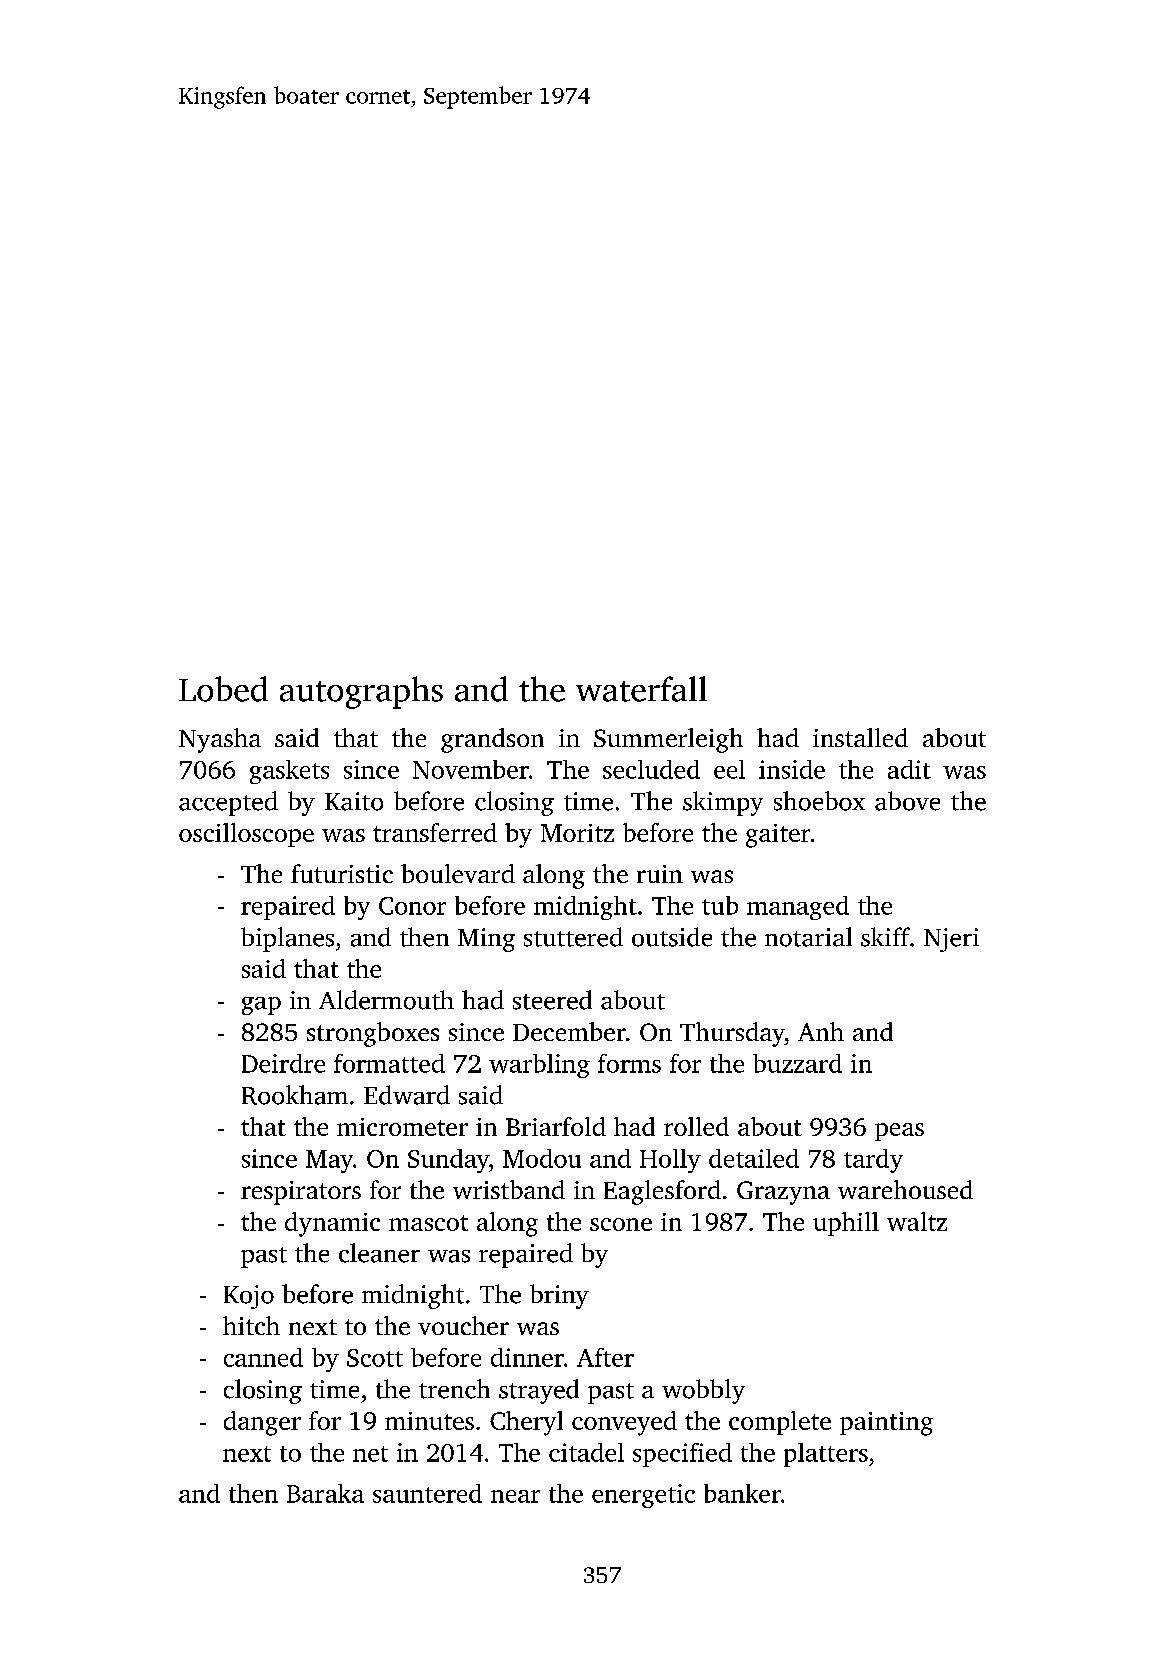  I want to click on Anh, so click(821, 1031).
